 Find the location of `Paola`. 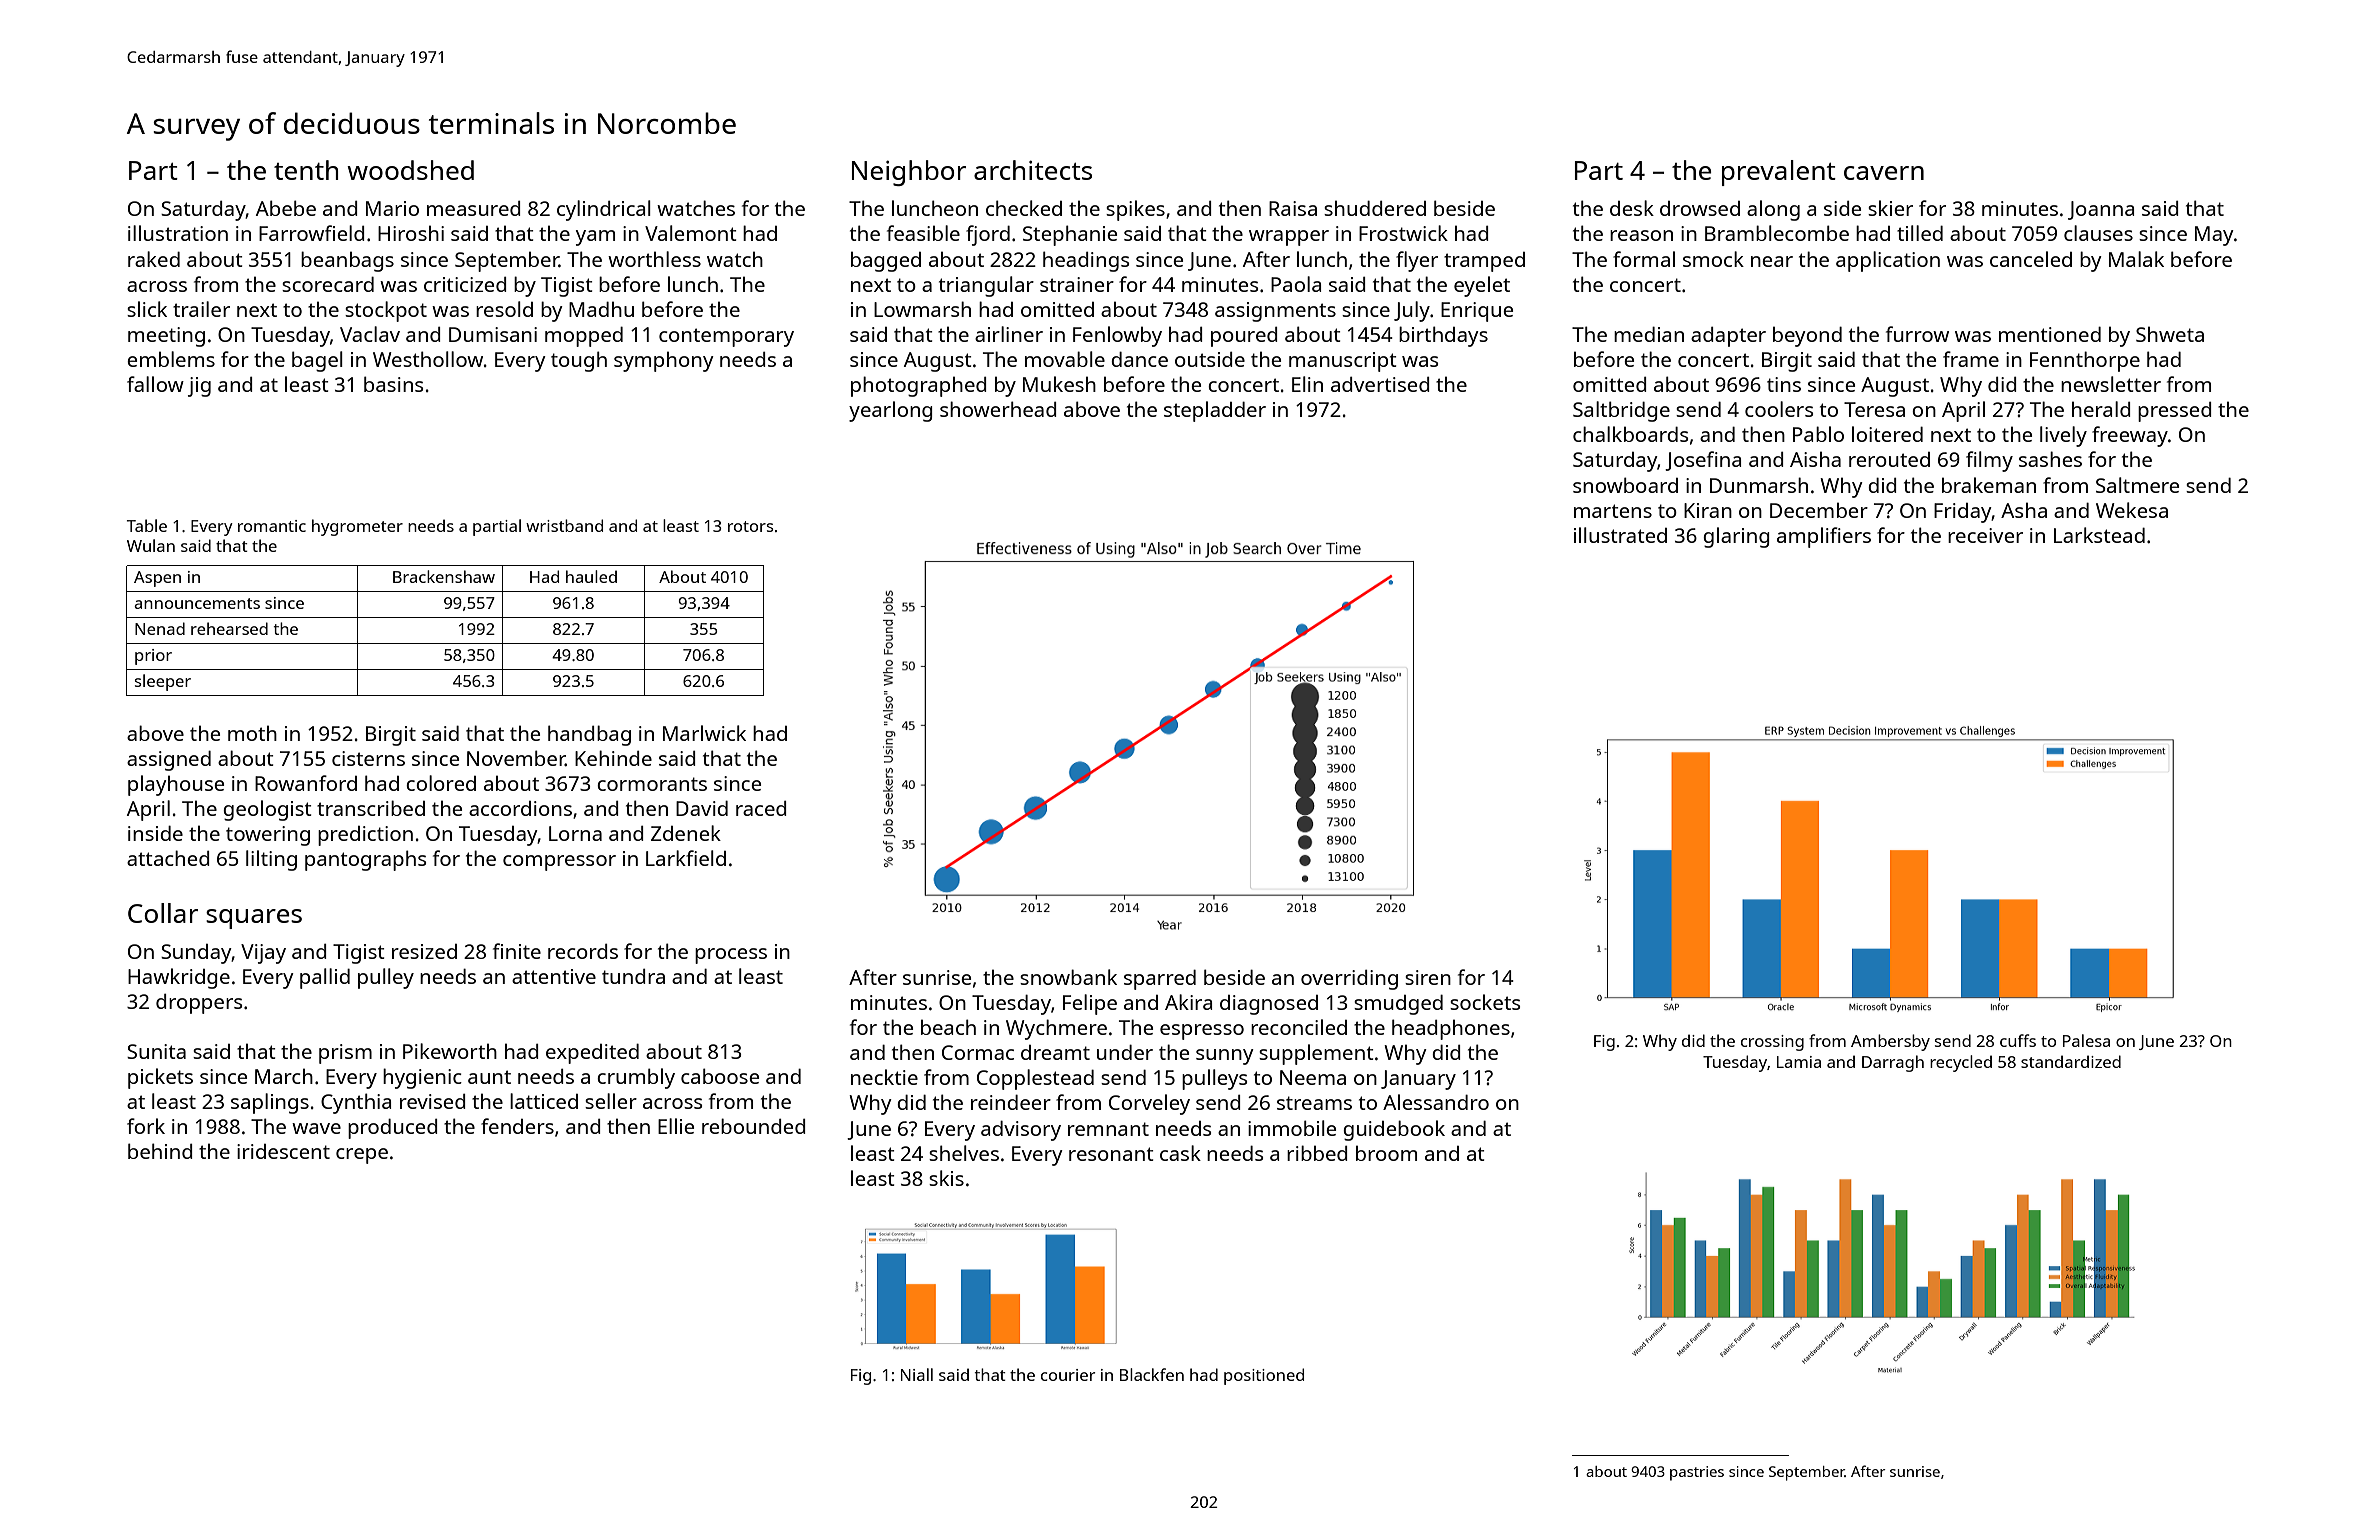

Paola is located at coordinates (1296, 284).
